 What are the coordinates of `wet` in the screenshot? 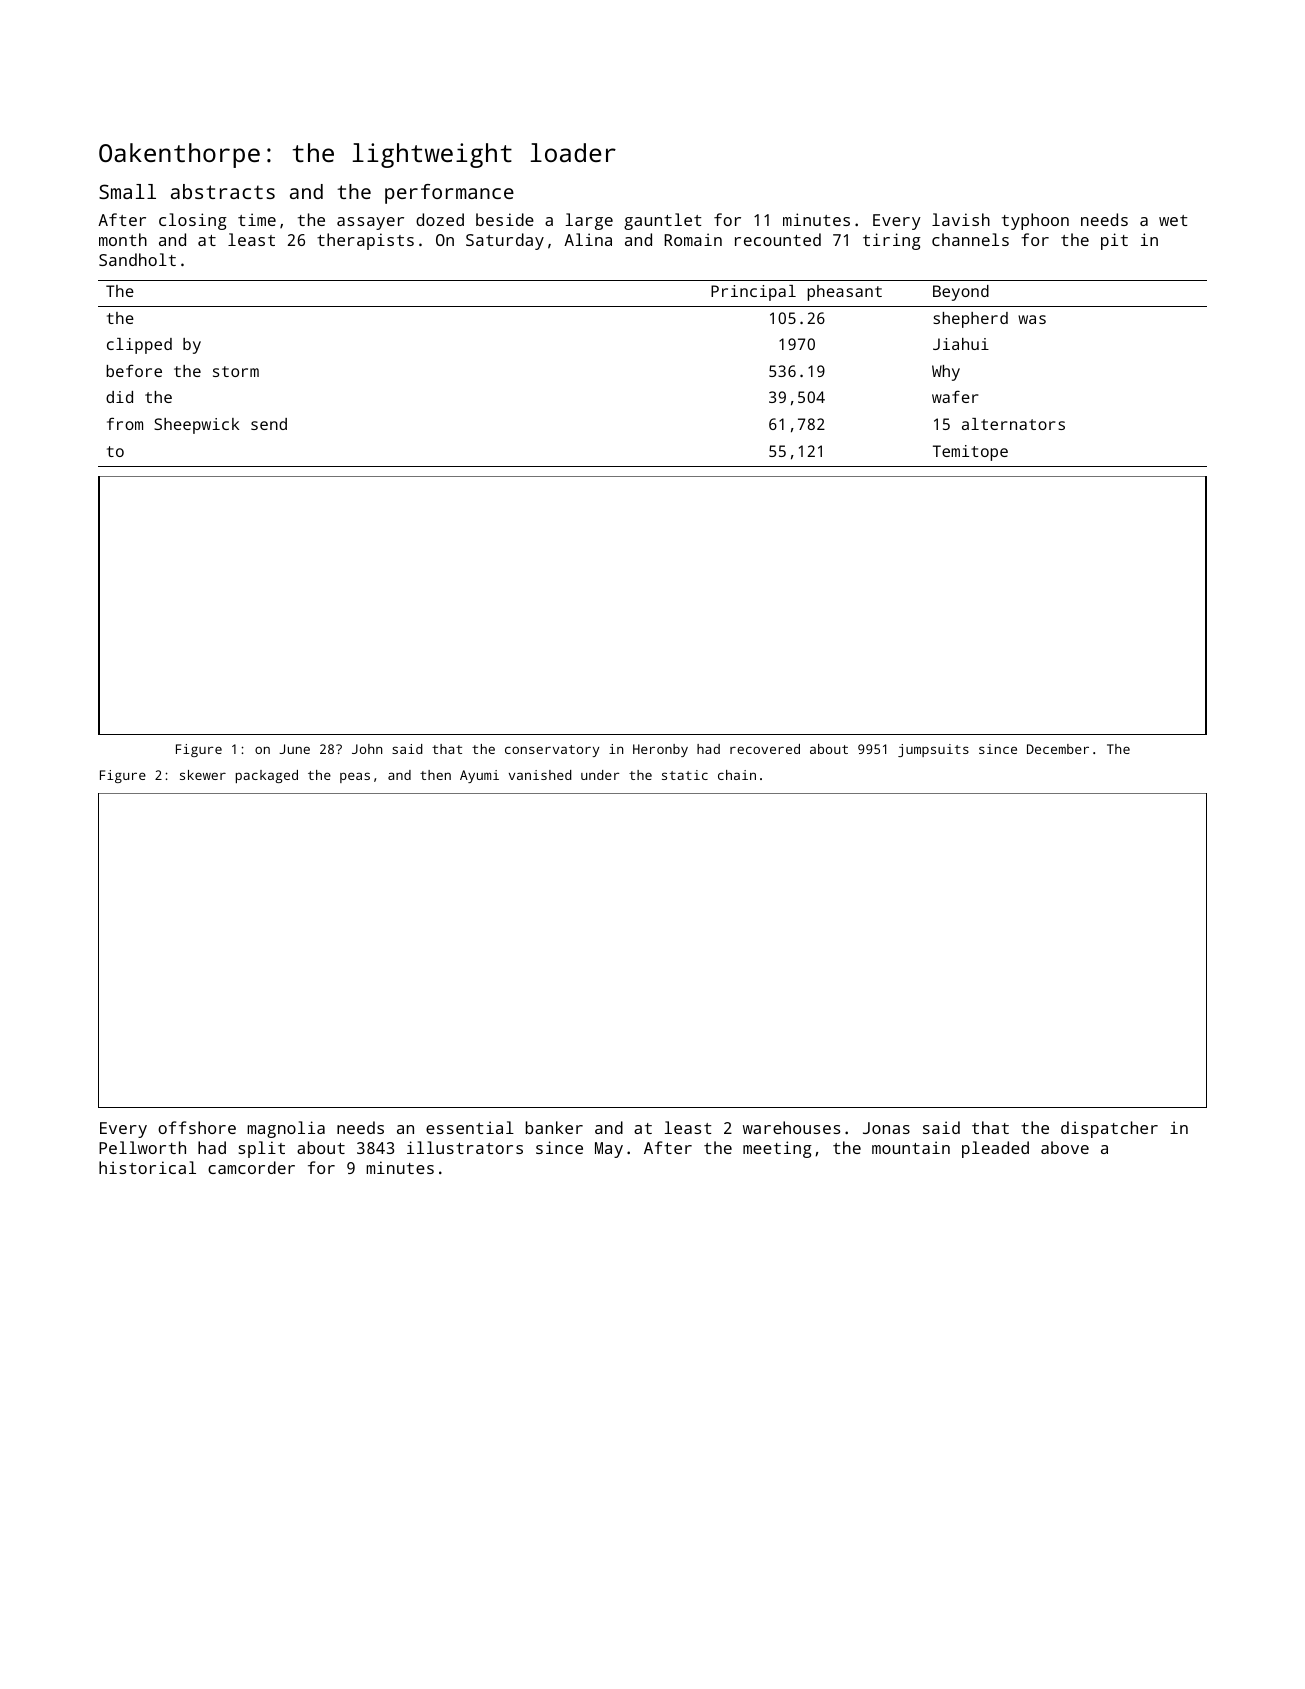 It's located at (1173, 220).
